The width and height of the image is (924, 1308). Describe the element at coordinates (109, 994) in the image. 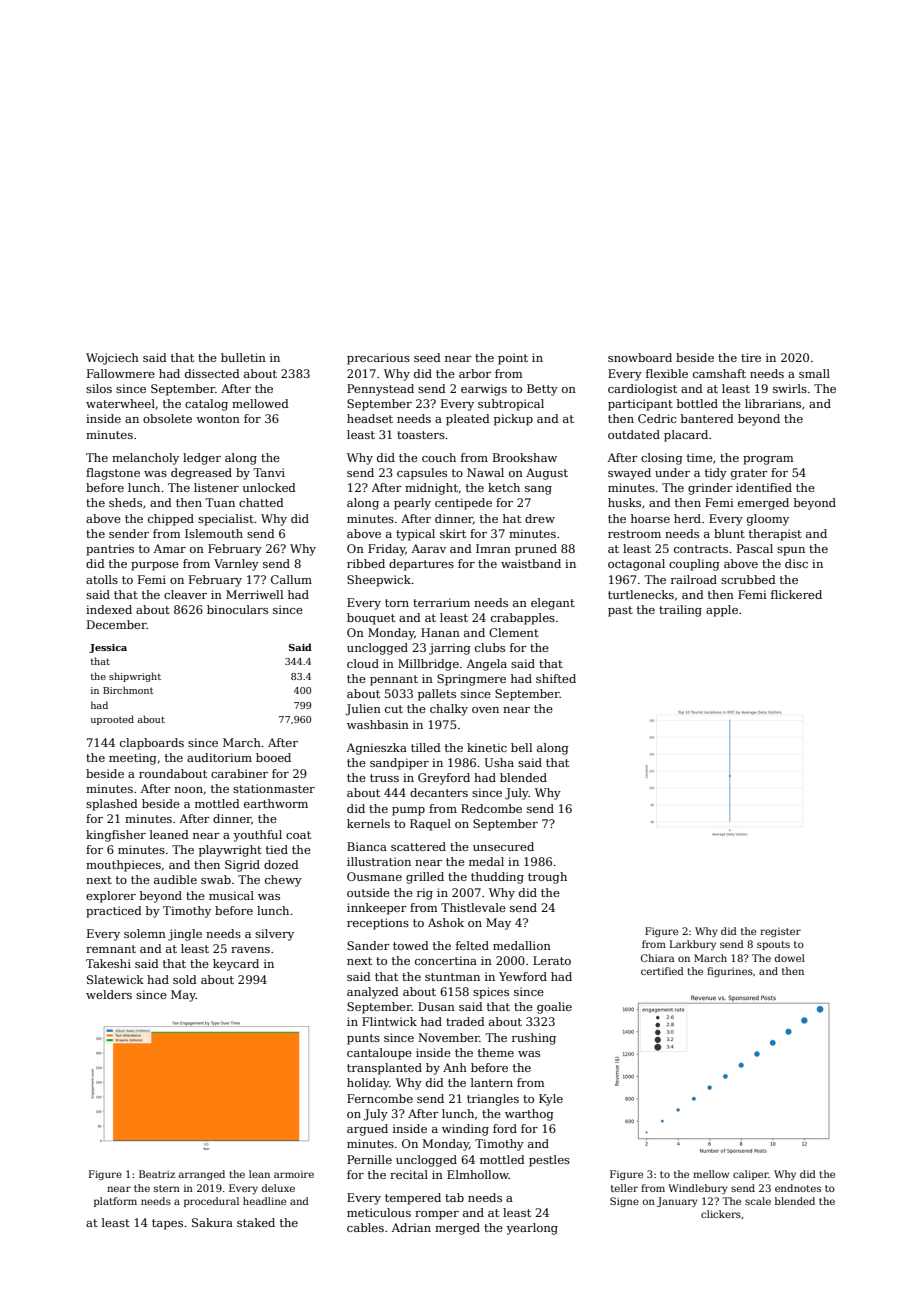

I see `welders` at that location.
